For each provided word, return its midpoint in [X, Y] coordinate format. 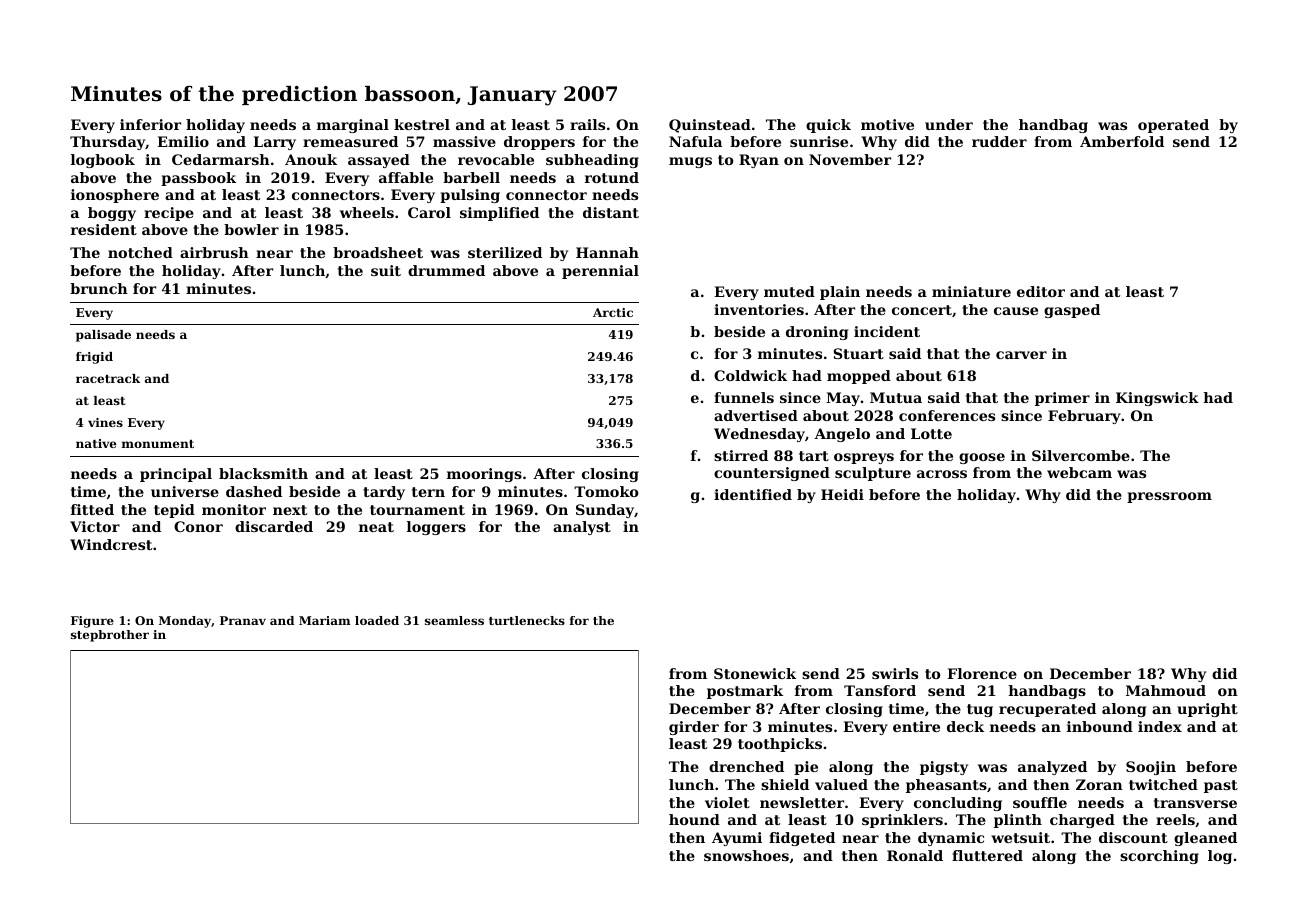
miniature [971, 291]
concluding [958, 804]
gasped [1072, 311]
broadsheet [378, 252]
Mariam [324, 620]
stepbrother [110, 636]
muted [789, 291]
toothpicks [780, 745]
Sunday [605, 511]
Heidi [842, 494]
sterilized [505, 252]
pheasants [946, 786]
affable [406, 177]
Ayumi [737, 839]
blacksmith [263, 473]
